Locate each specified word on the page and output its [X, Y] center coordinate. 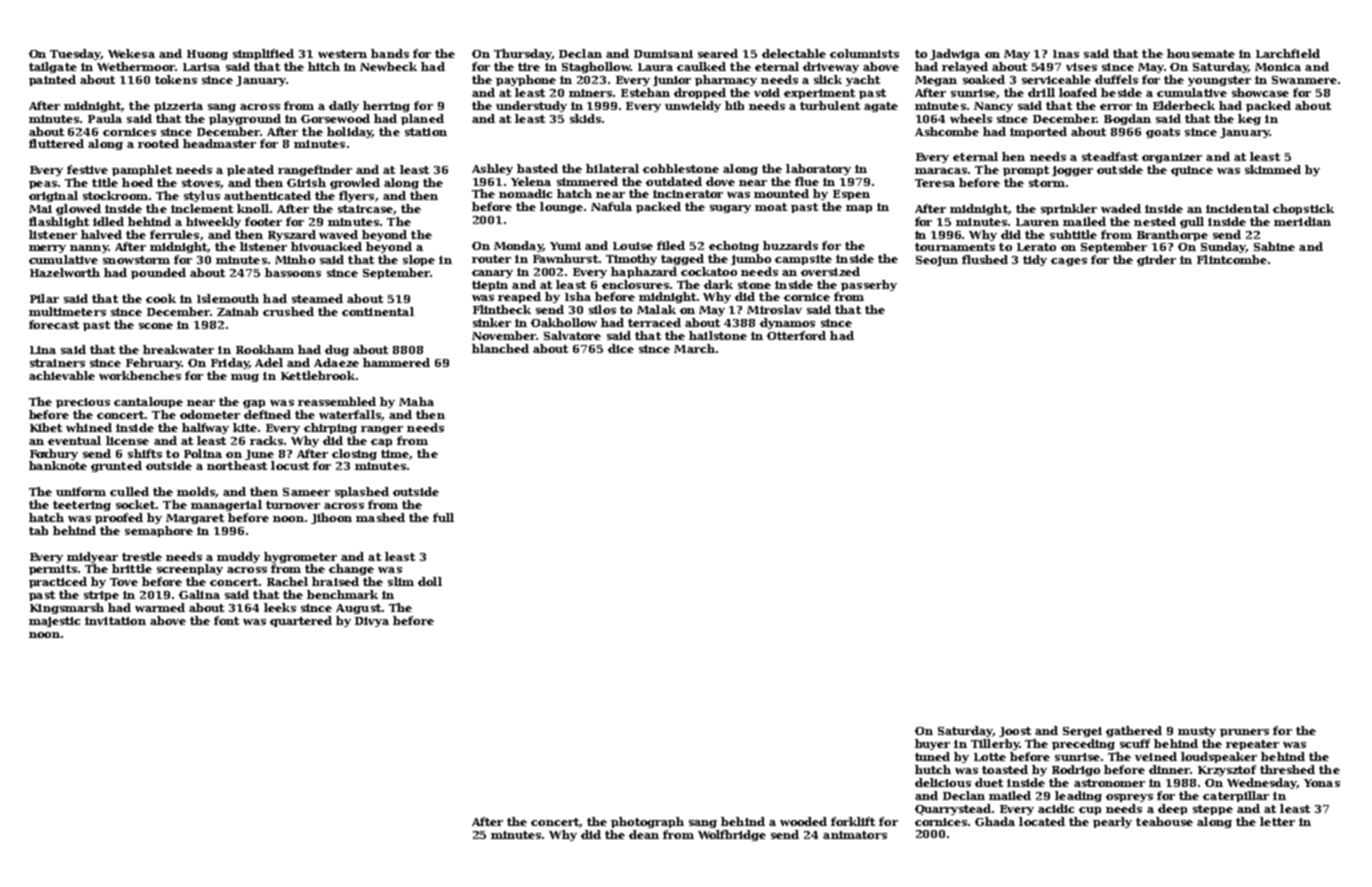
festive [87, 169]
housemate [1201, 53]
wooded [803, 821]
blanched [500, 348]
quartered [301, 621]
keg [1249, 119]
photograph [647, 822]
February [153, 363]
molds [196, 491]
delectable [794, 53]
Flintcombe [1232, 259]
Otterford [796, 335]
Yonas [1322, 783]
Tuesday [75, 54]
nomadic [525, 193]
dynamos [787, 323]
